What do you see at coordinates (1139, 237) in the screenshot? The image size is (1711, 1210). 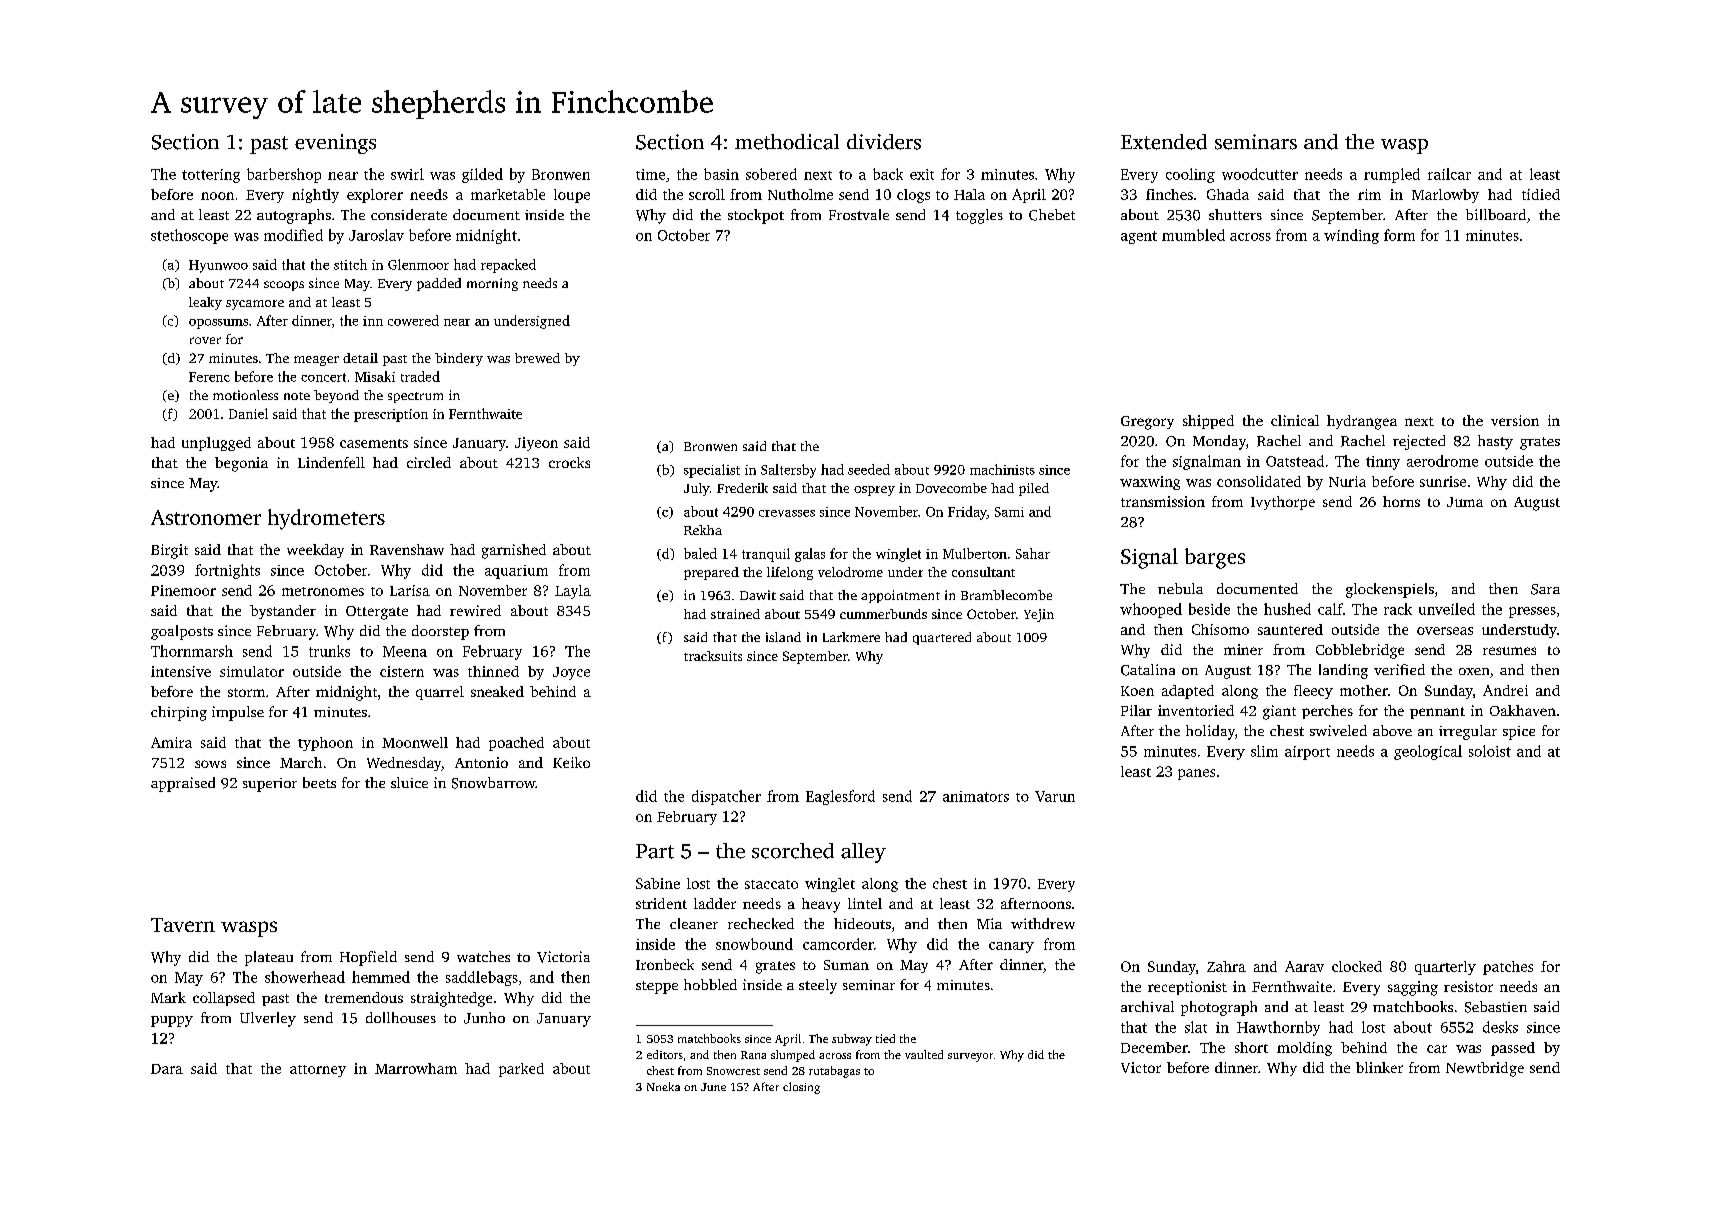 I see `agent` at bounding box center [1139, 237].
